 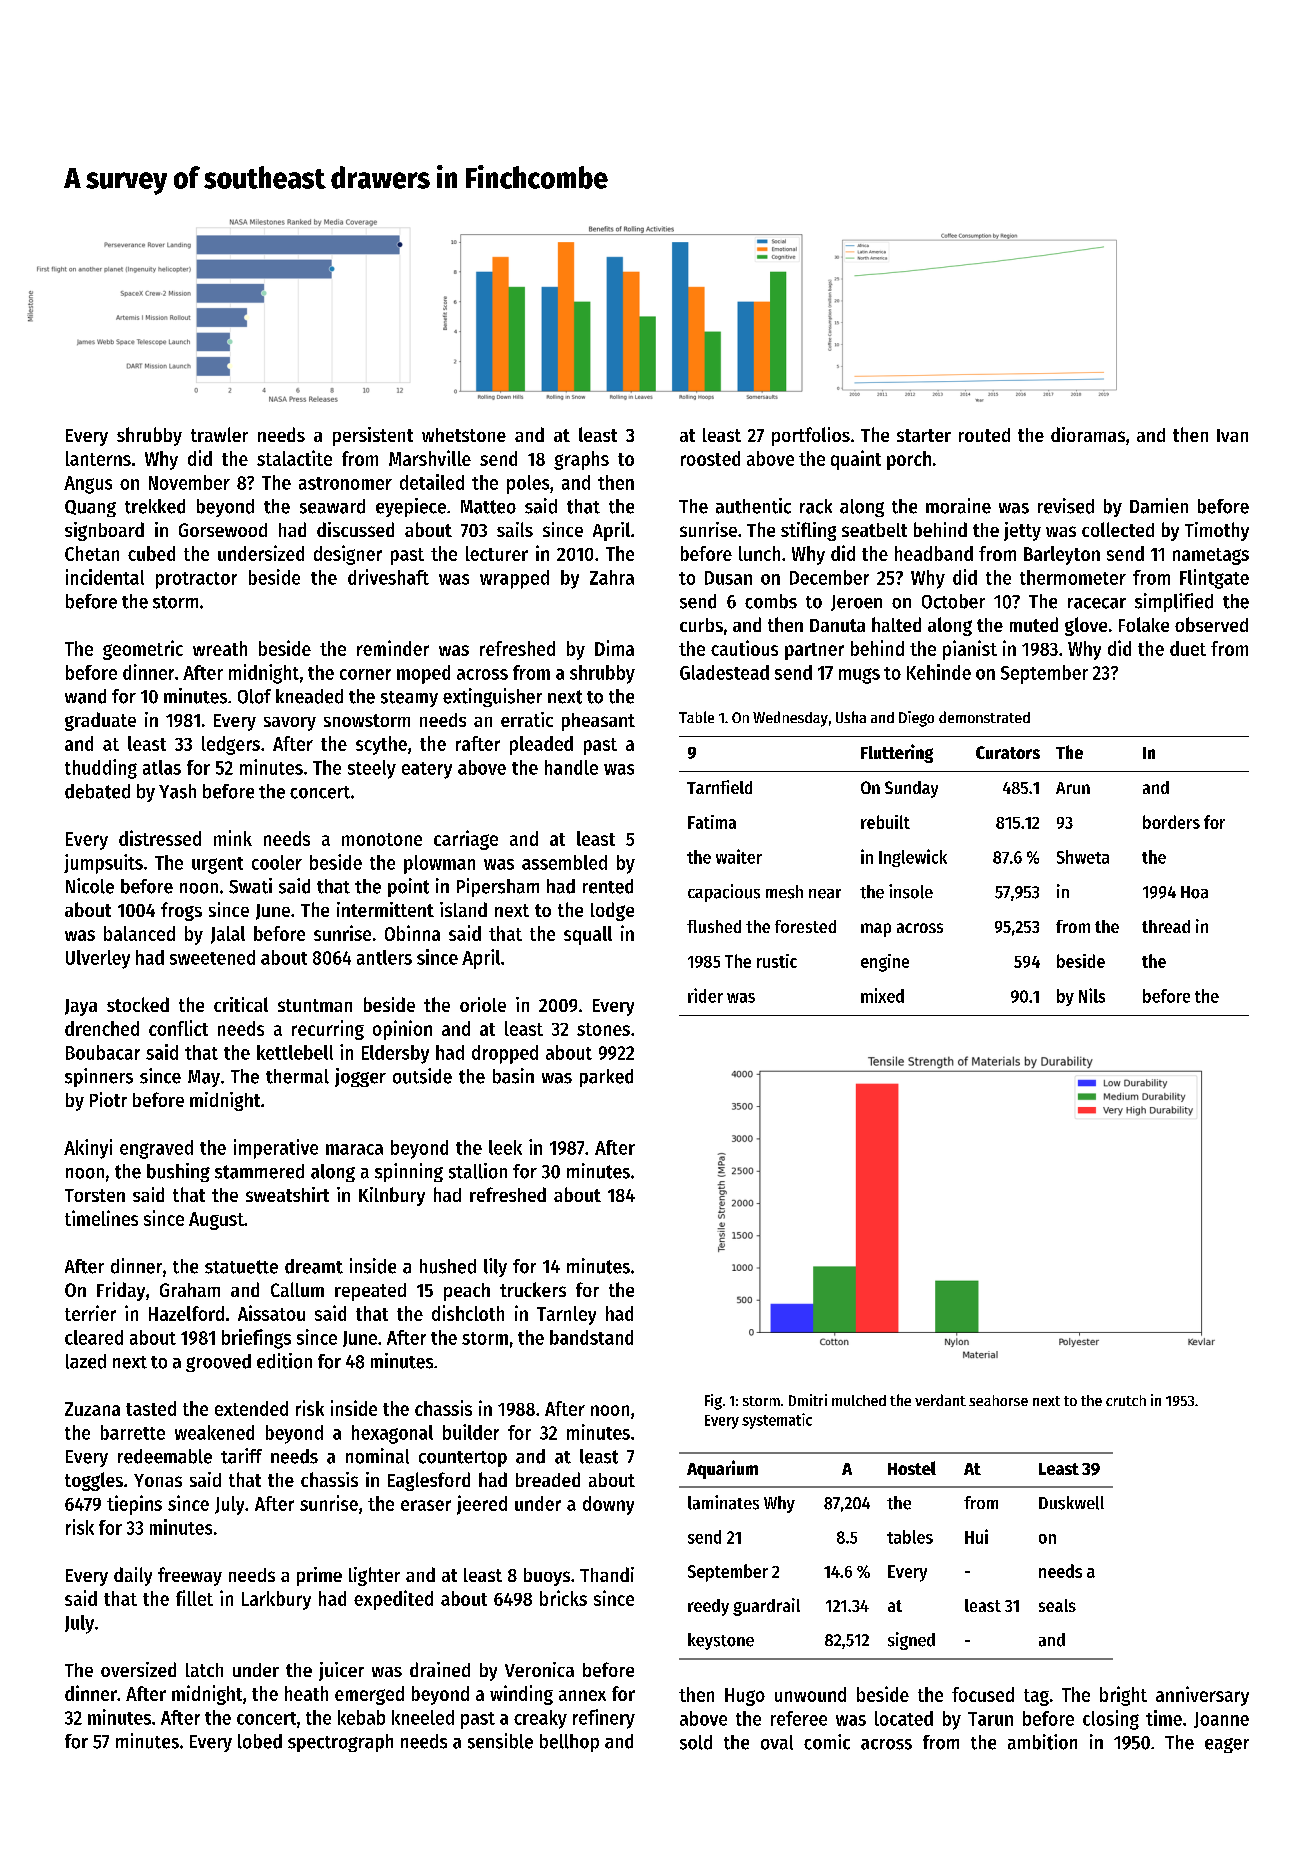 What do you see at coordinates (724, 672) in the document?
I see `Gladestead` at bounding box center [724, 672].
